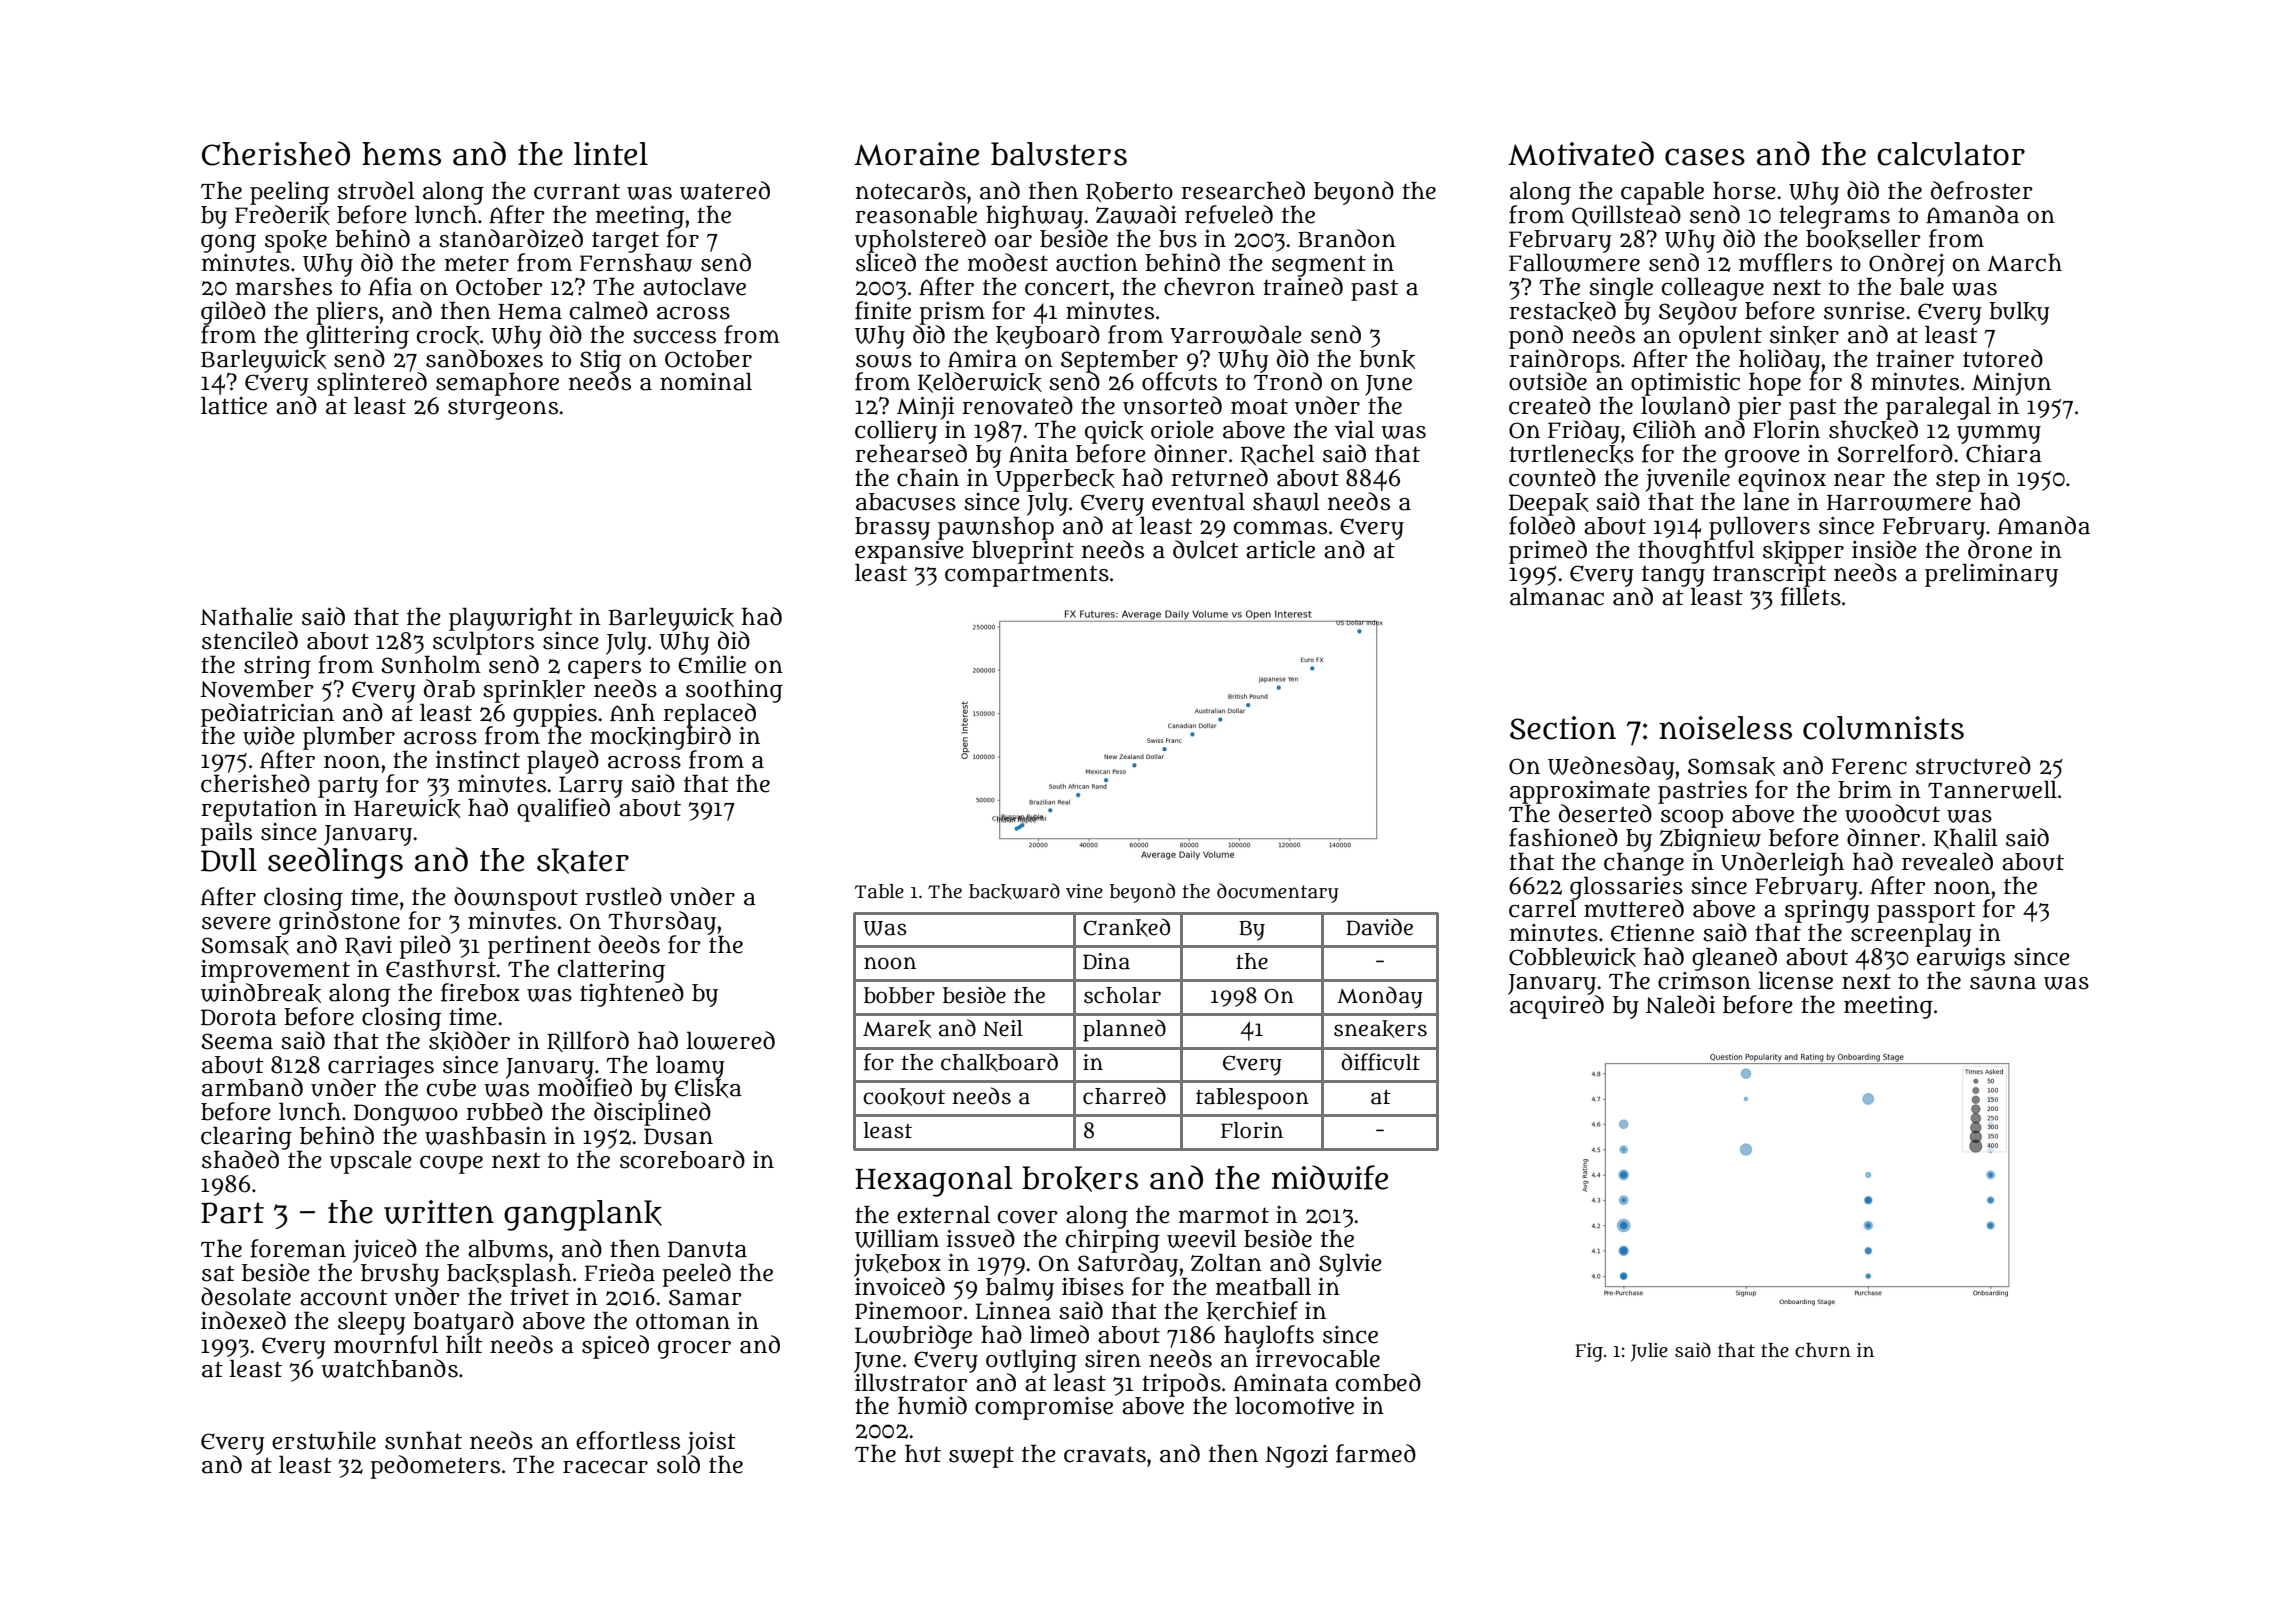 The width and height of the screenshot is (2292, 1620). I want to click on autoclave, so click(694, 286).
